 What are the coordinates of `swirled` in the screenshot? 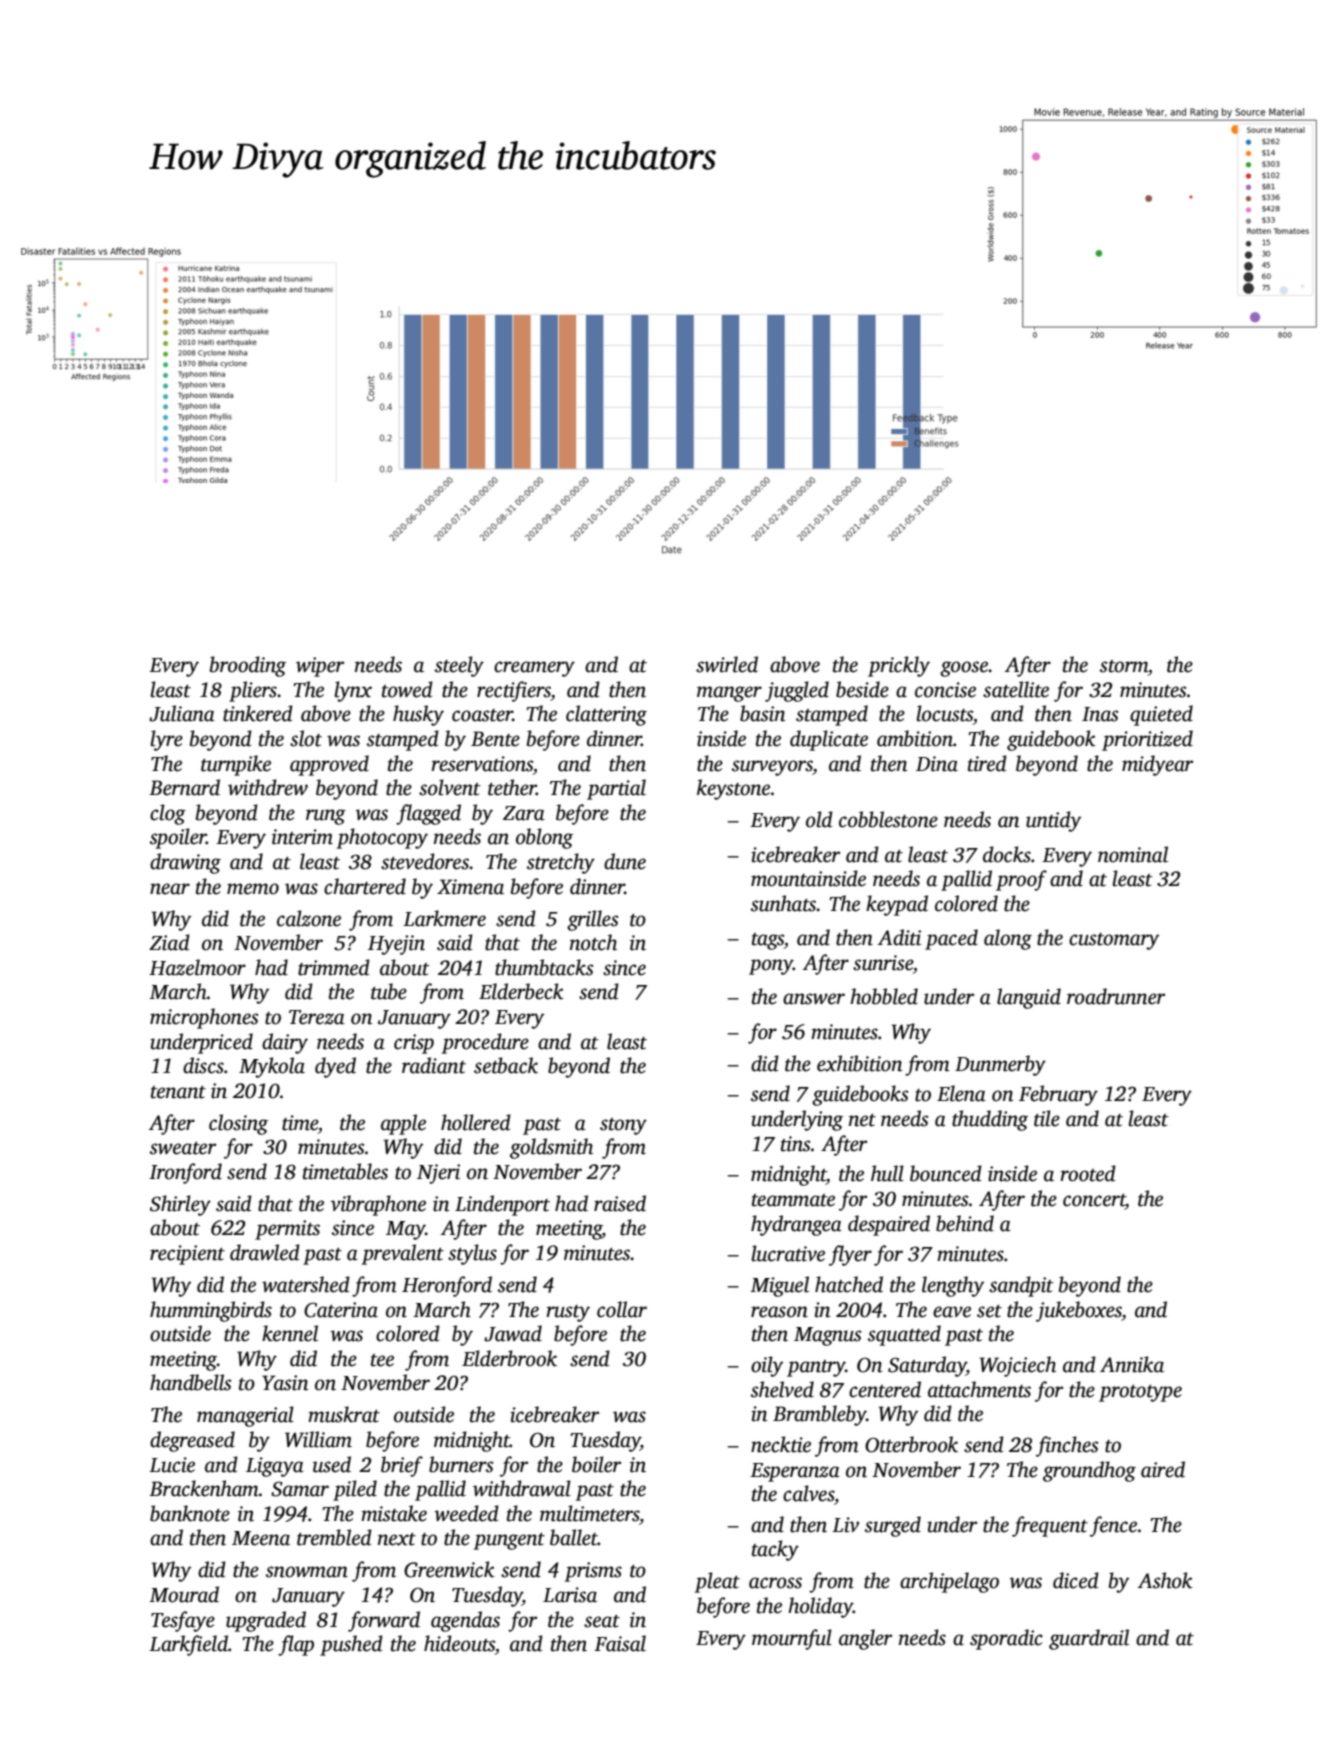 It's located at (727, 664).
